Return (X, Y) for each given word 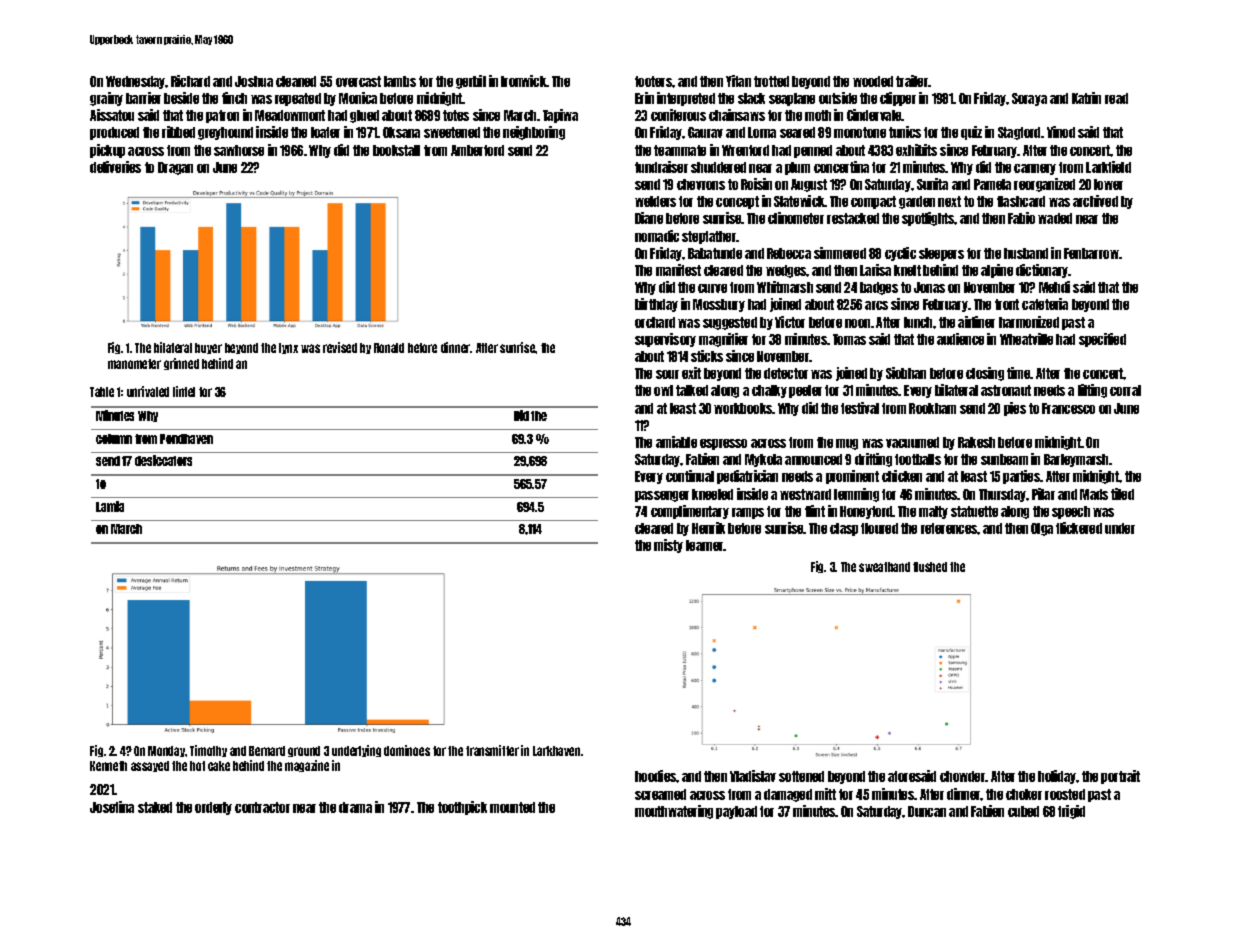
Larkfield (1108, 167)
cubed (1023, 811)
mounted (512, 807)
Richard (190, 81)
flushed (930, 567)
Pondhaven (186, 439)
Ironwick (524, 81)
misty (668, 546)
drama (355, 807)
